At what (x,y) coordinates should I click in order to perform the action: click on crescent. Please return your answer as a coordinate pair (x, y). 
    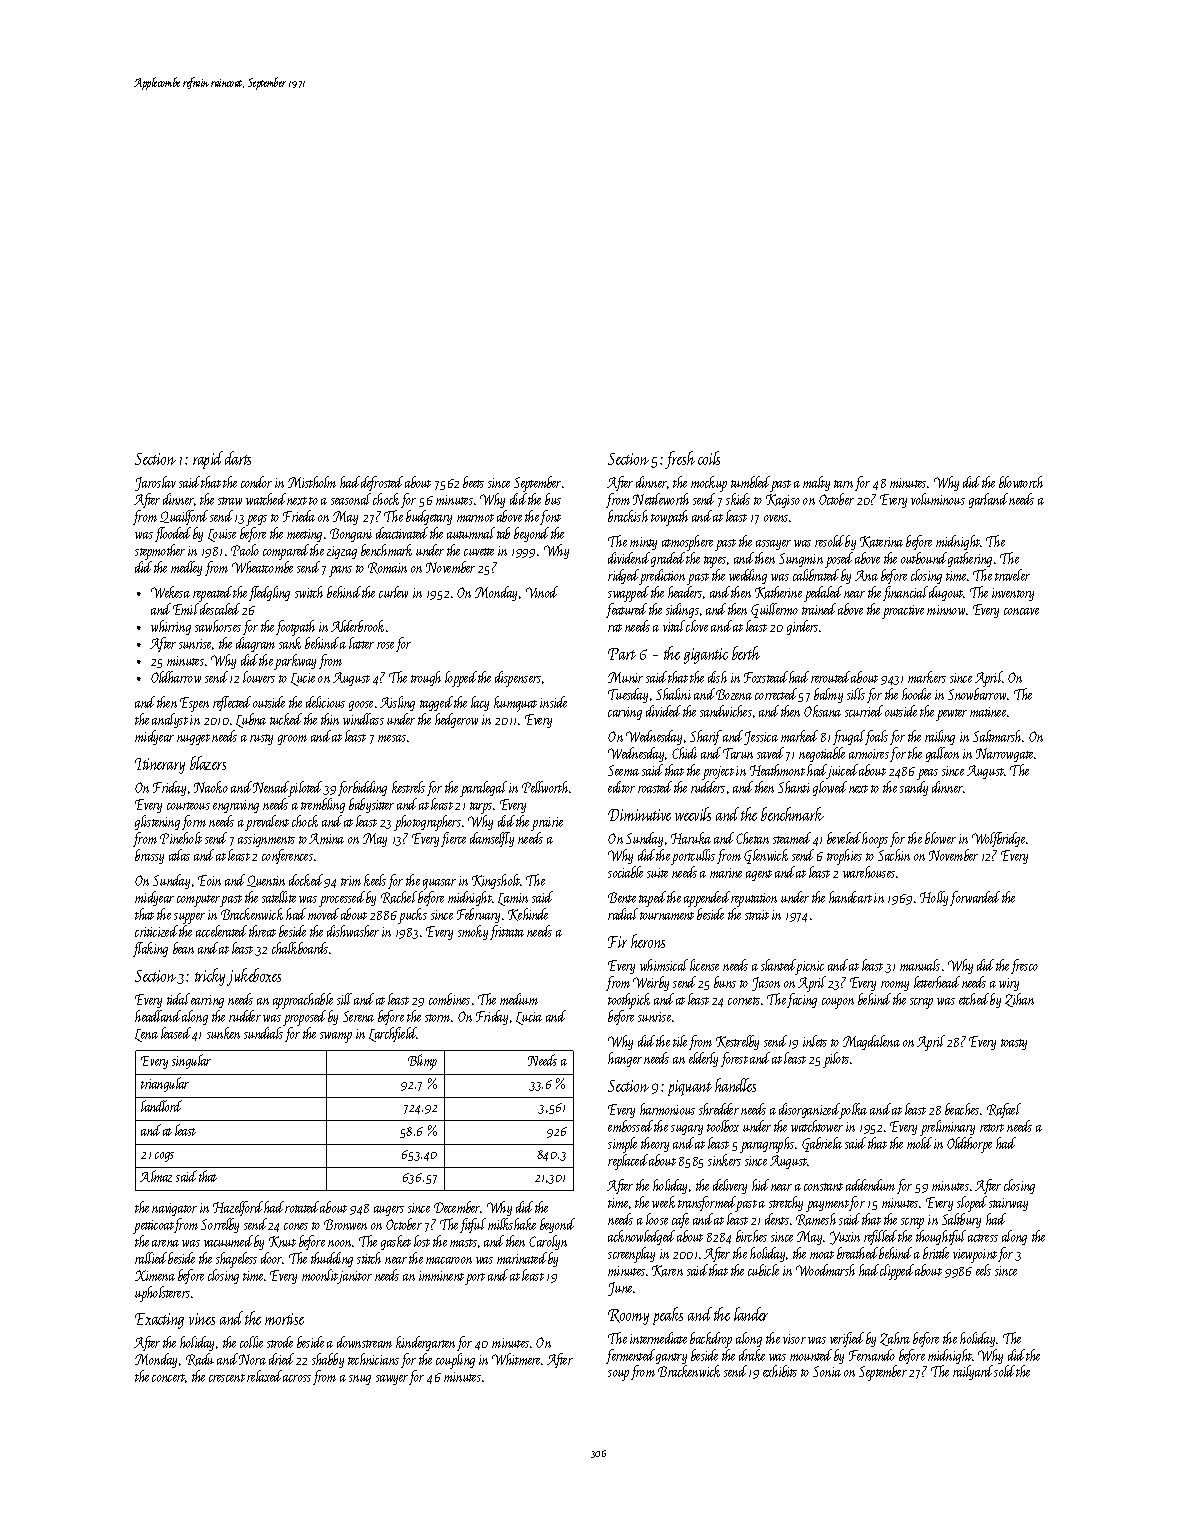
    Looking at the image, I should click on (227, 1378).
